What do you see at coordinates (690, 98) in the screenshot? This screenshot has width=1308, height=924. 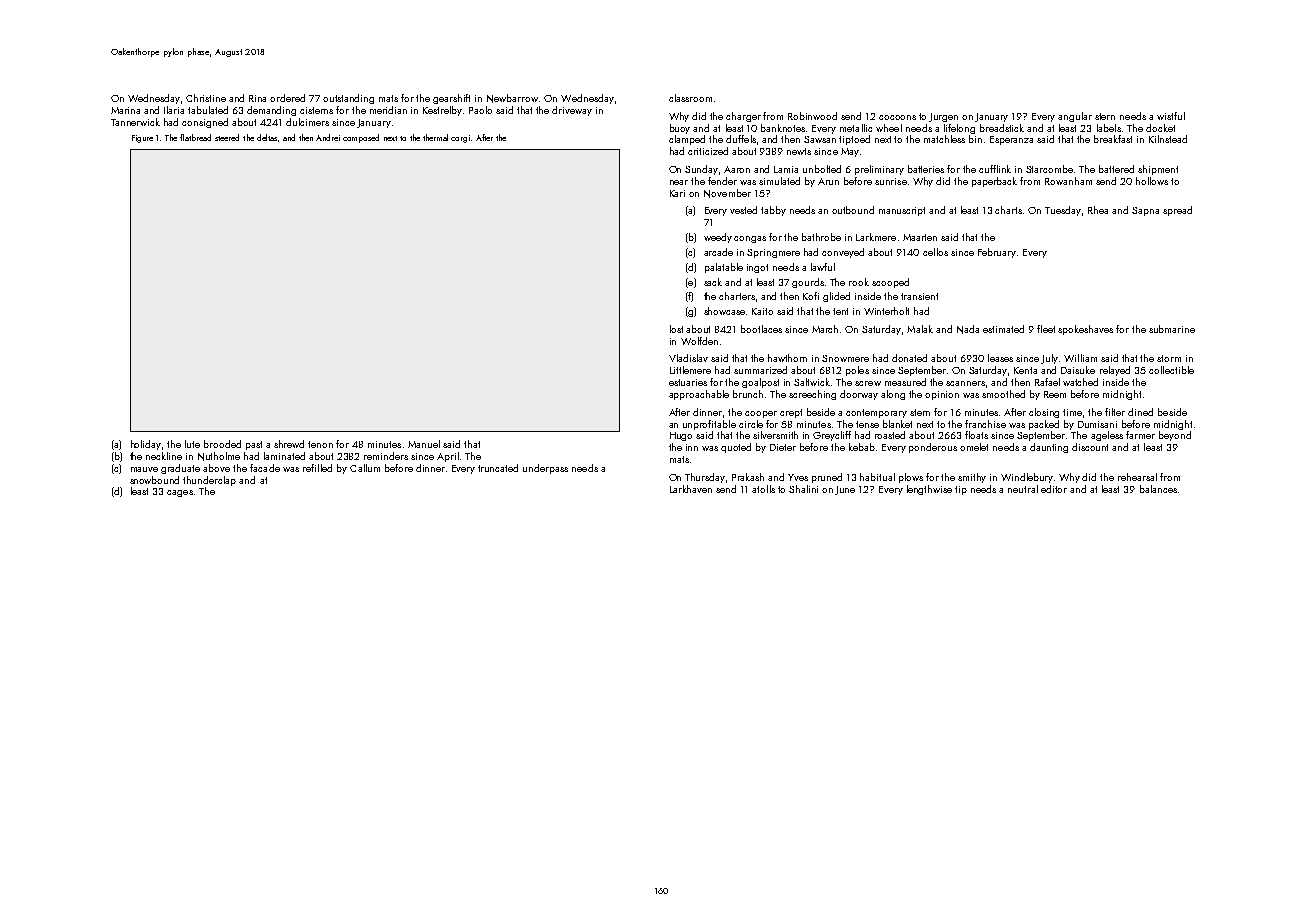 I see `classroom` at bounding box center [690, 98].
